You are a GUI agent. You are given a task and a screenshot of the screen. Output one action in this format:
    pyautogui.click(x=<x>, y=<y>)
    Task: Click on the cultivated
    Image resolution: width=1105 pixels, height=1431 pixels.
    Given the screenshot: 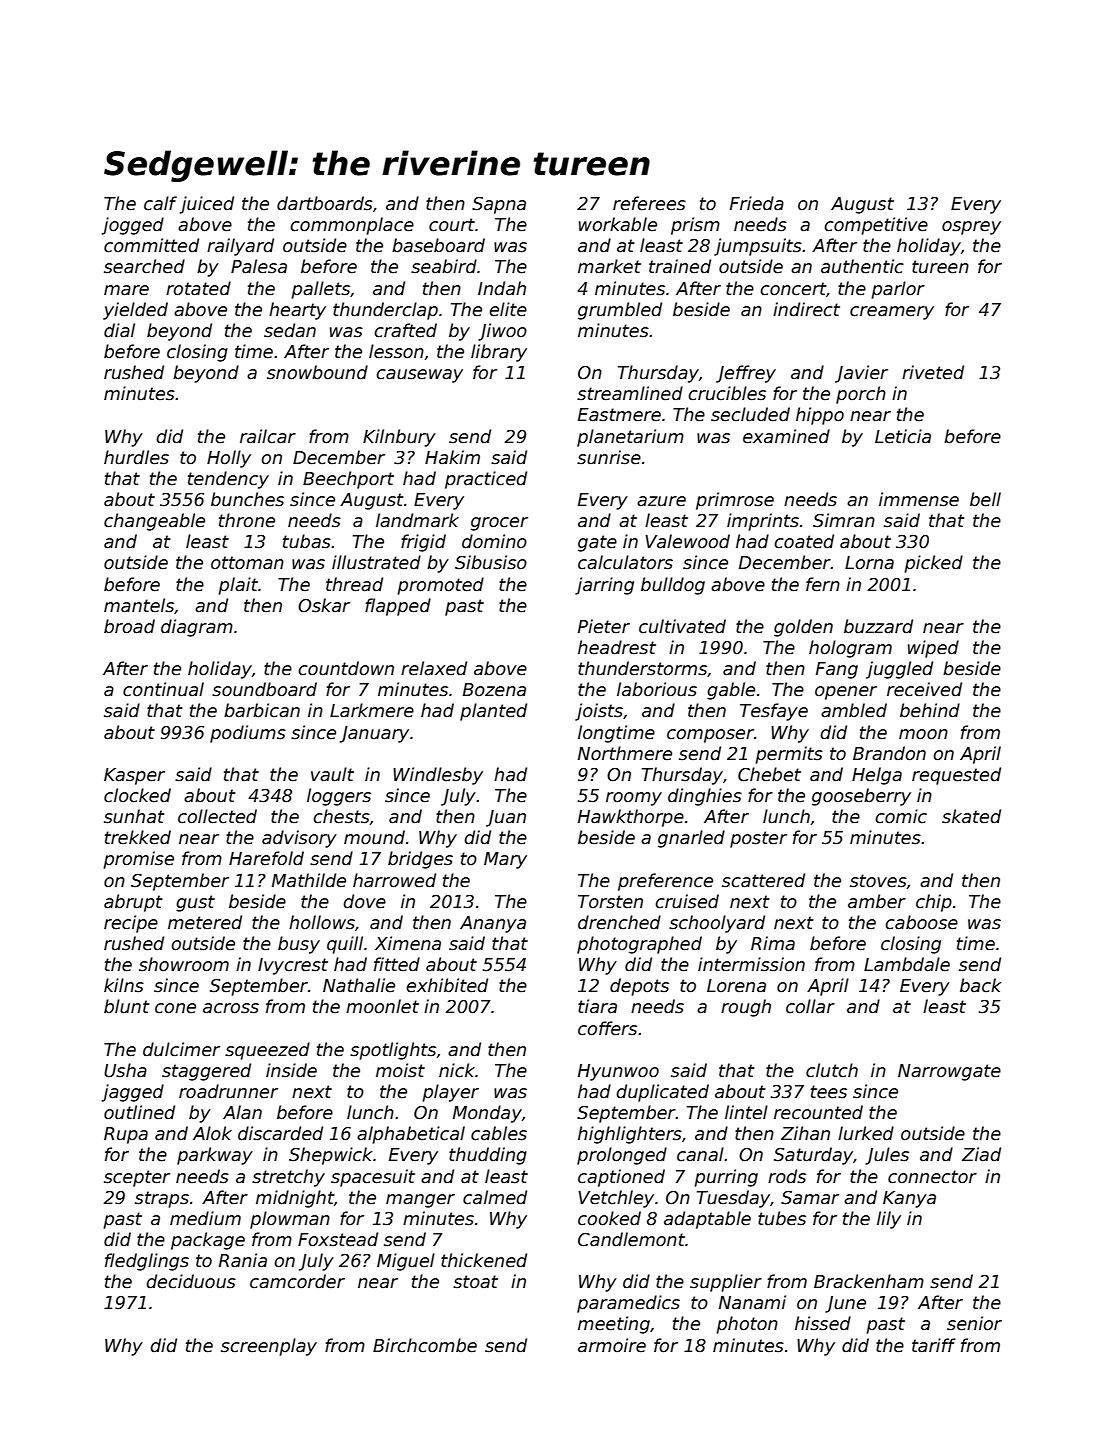 What is the action you would take?
    pyautogui.click(x=682, y=626)
